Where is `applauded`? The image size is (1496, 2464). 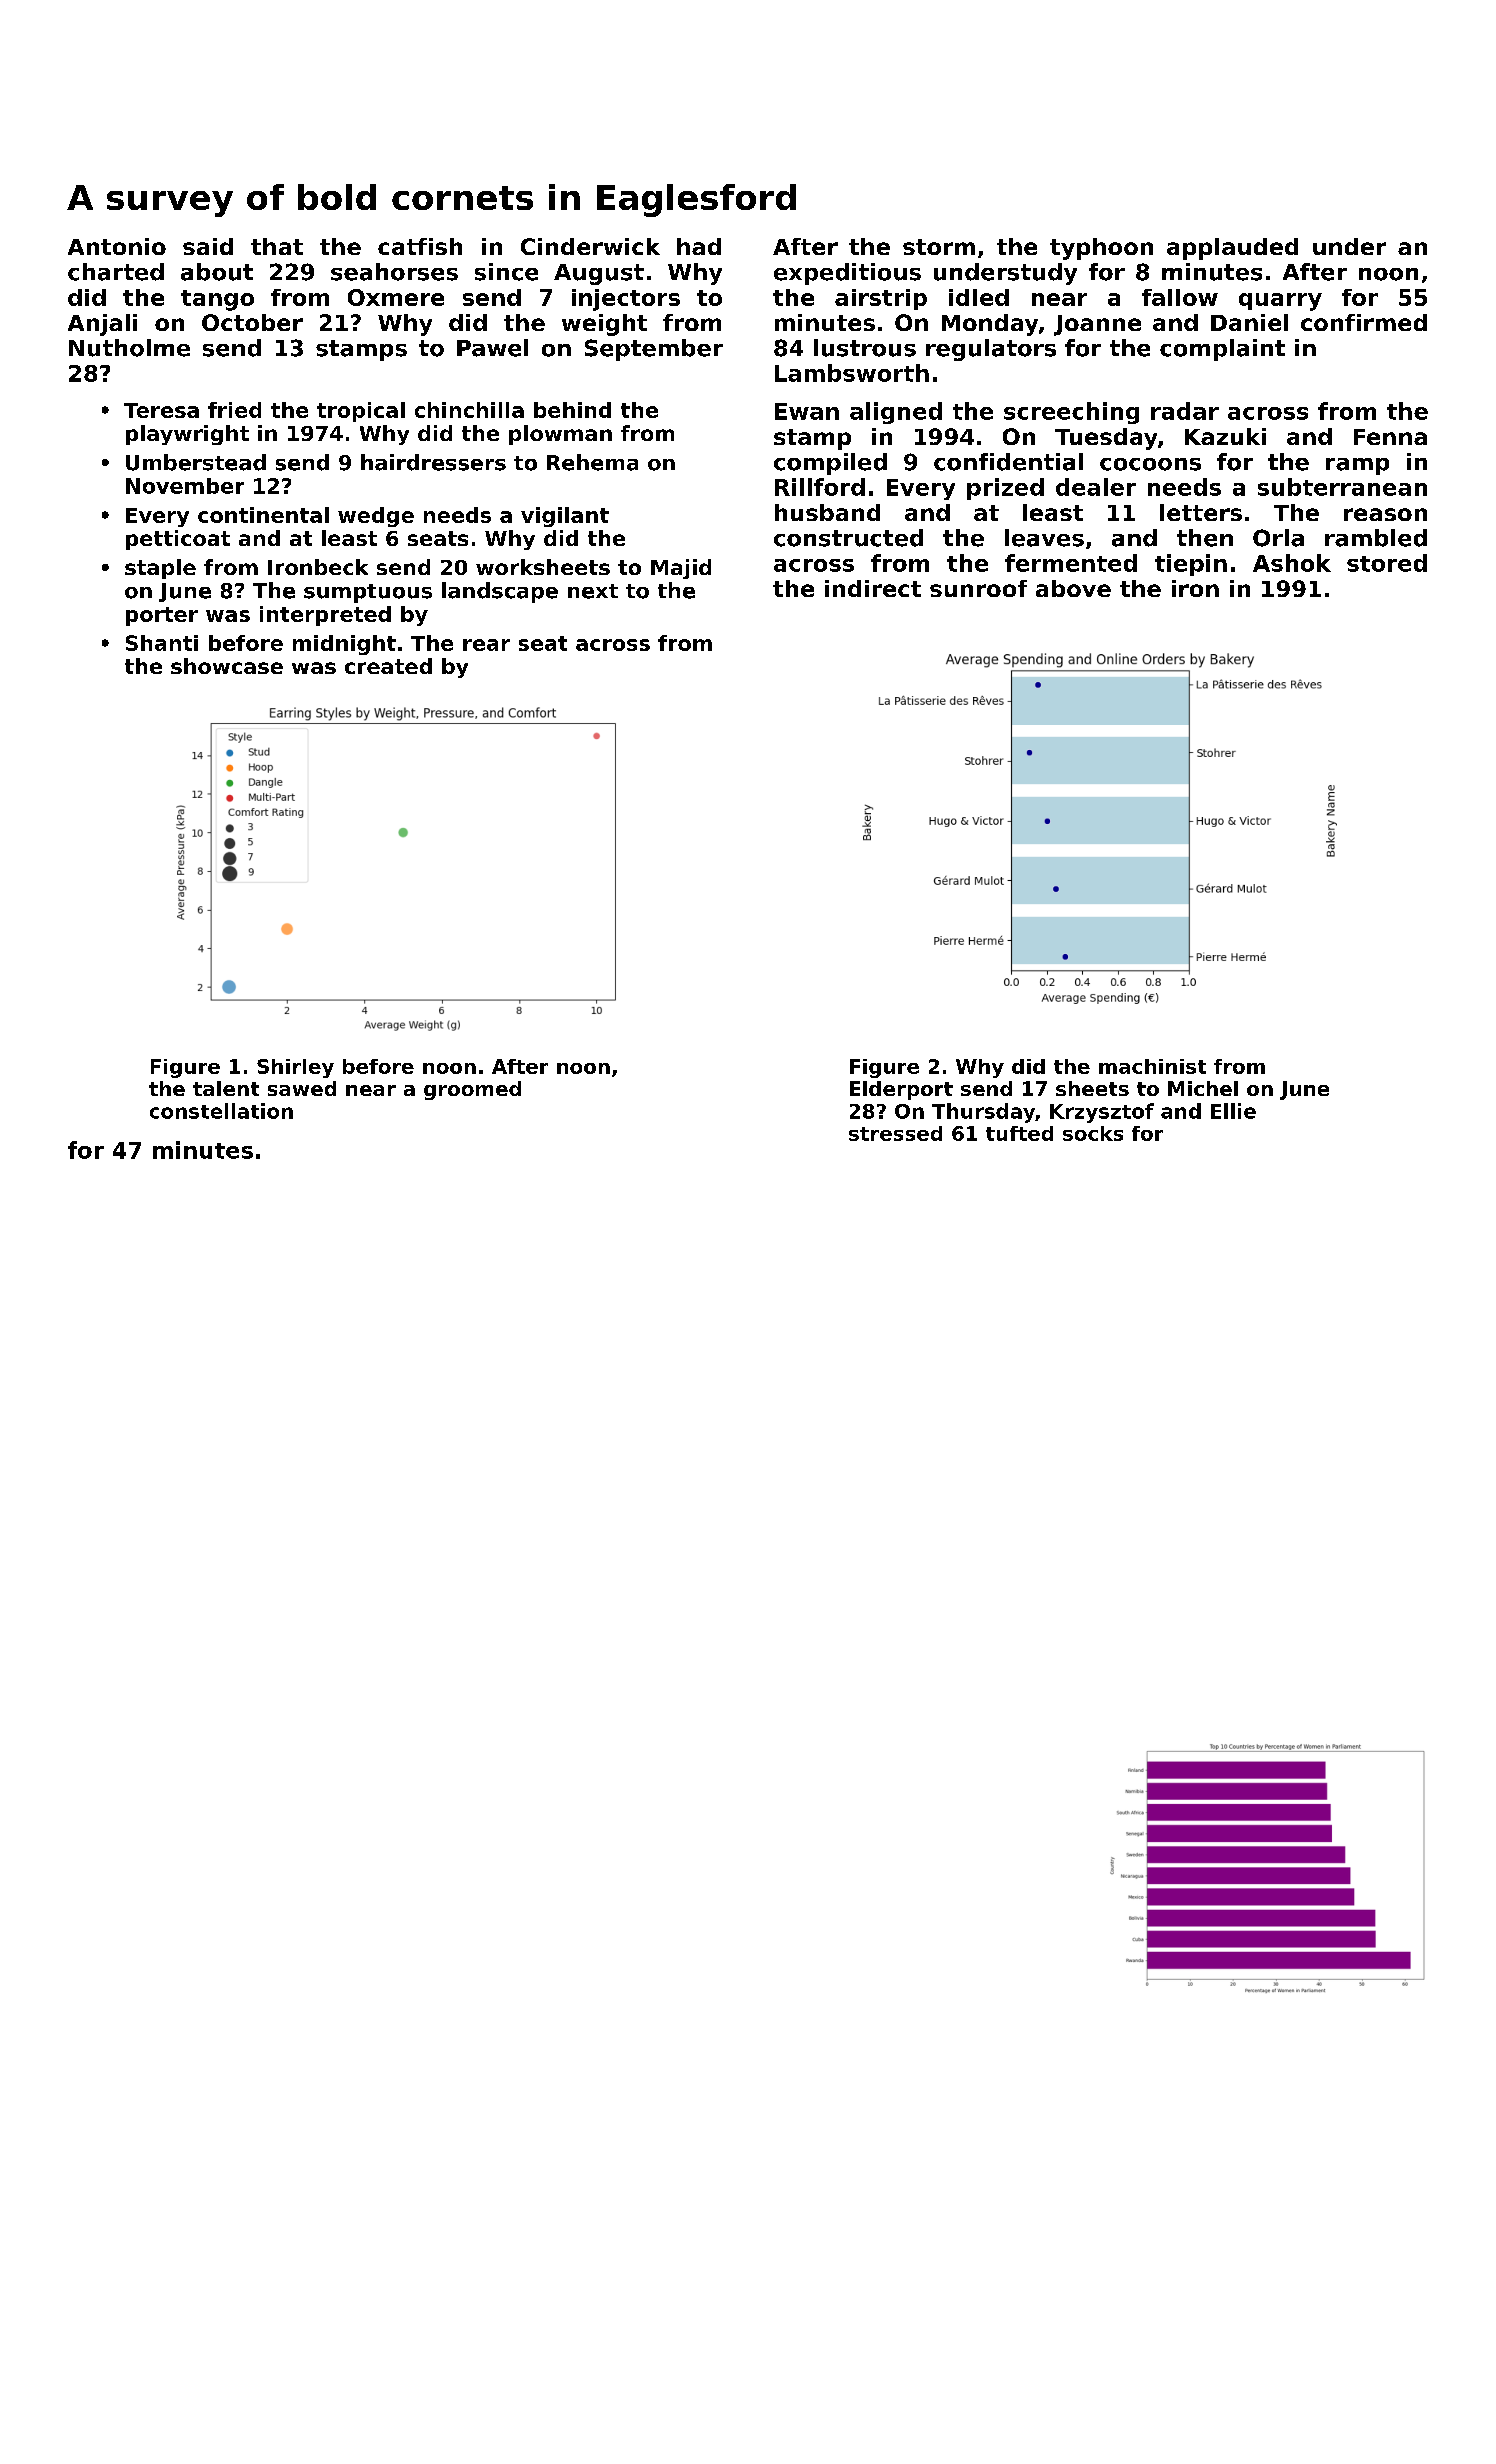
applauded is located at coordinates (1232, 249).
